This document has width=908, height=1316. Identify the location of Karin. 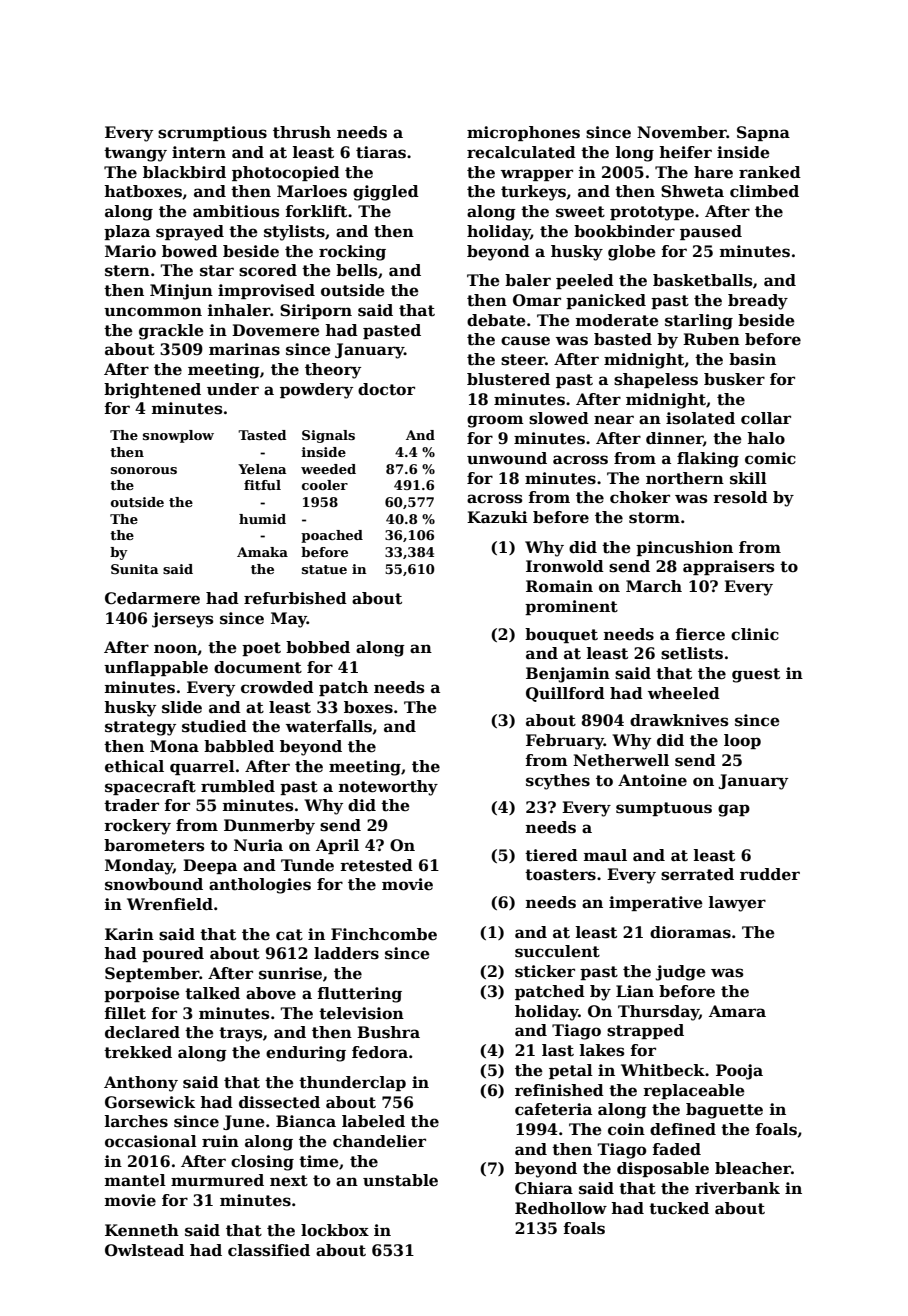
(129, 934).
